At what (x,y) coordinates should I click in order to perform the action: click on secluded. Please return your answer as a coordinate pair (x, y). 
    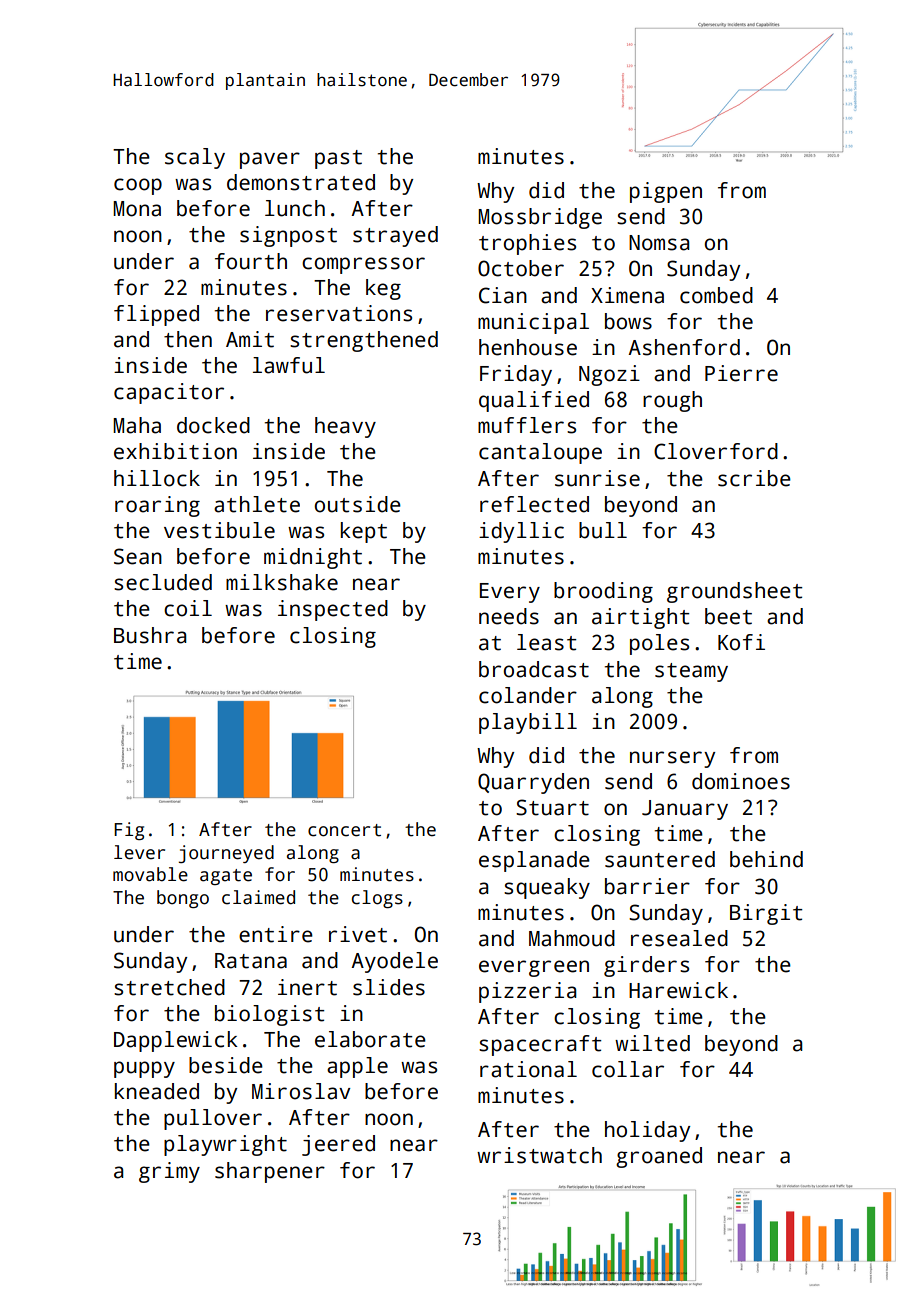
    Looking at the image, I should click on (163, 582).
